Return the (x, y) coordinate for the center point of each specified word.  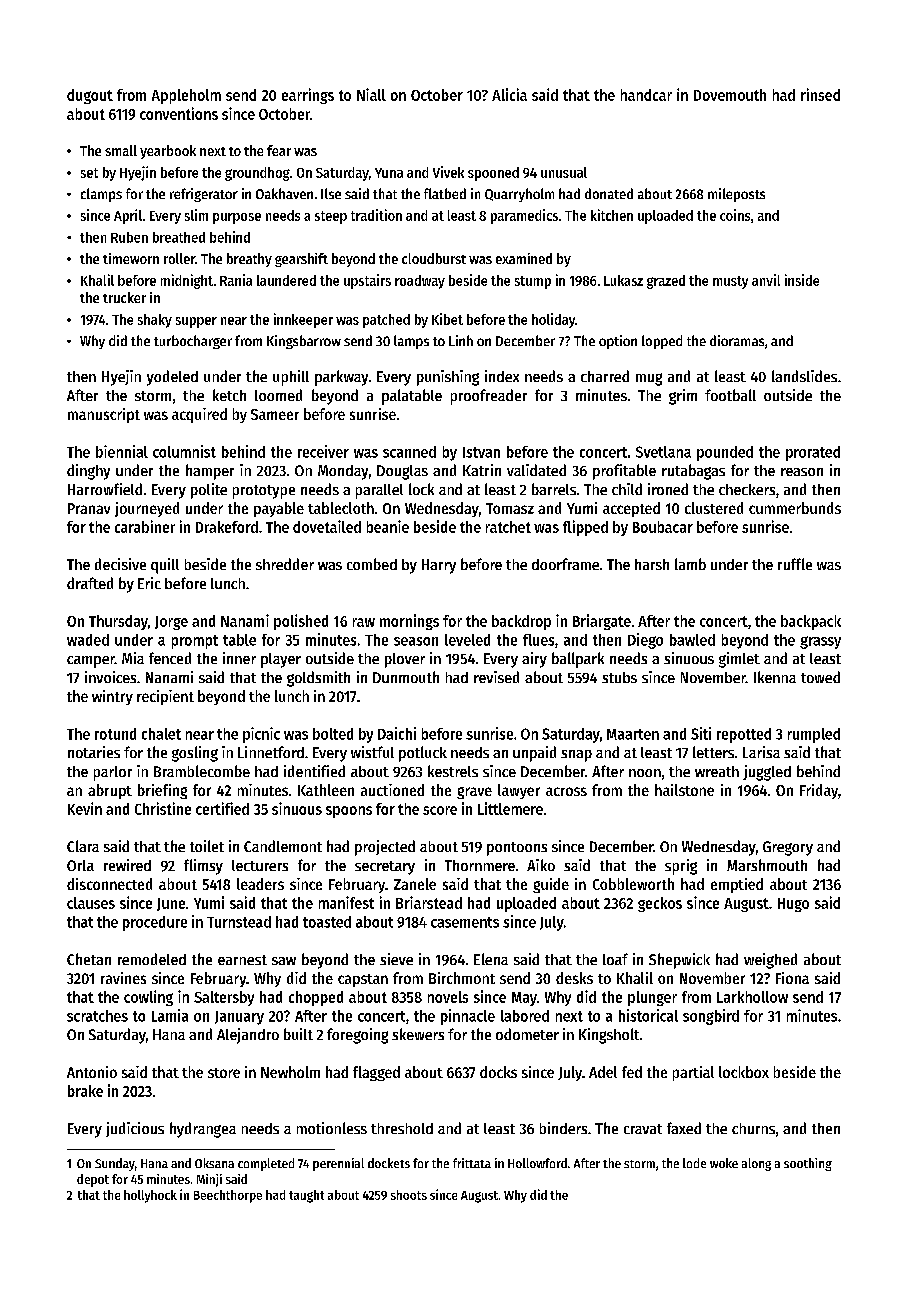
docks (498, 1072)
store (224, 1073)
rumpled (814, 735)
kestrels (453, 771)
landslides (804, 376)
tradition (376, 215)
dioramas (737, 340)
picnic (261, 735)
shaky (155, 321)
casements (465, 922)
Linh (461, 340)
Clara (83, 846)
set (89, 173)
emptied (737, 885)
